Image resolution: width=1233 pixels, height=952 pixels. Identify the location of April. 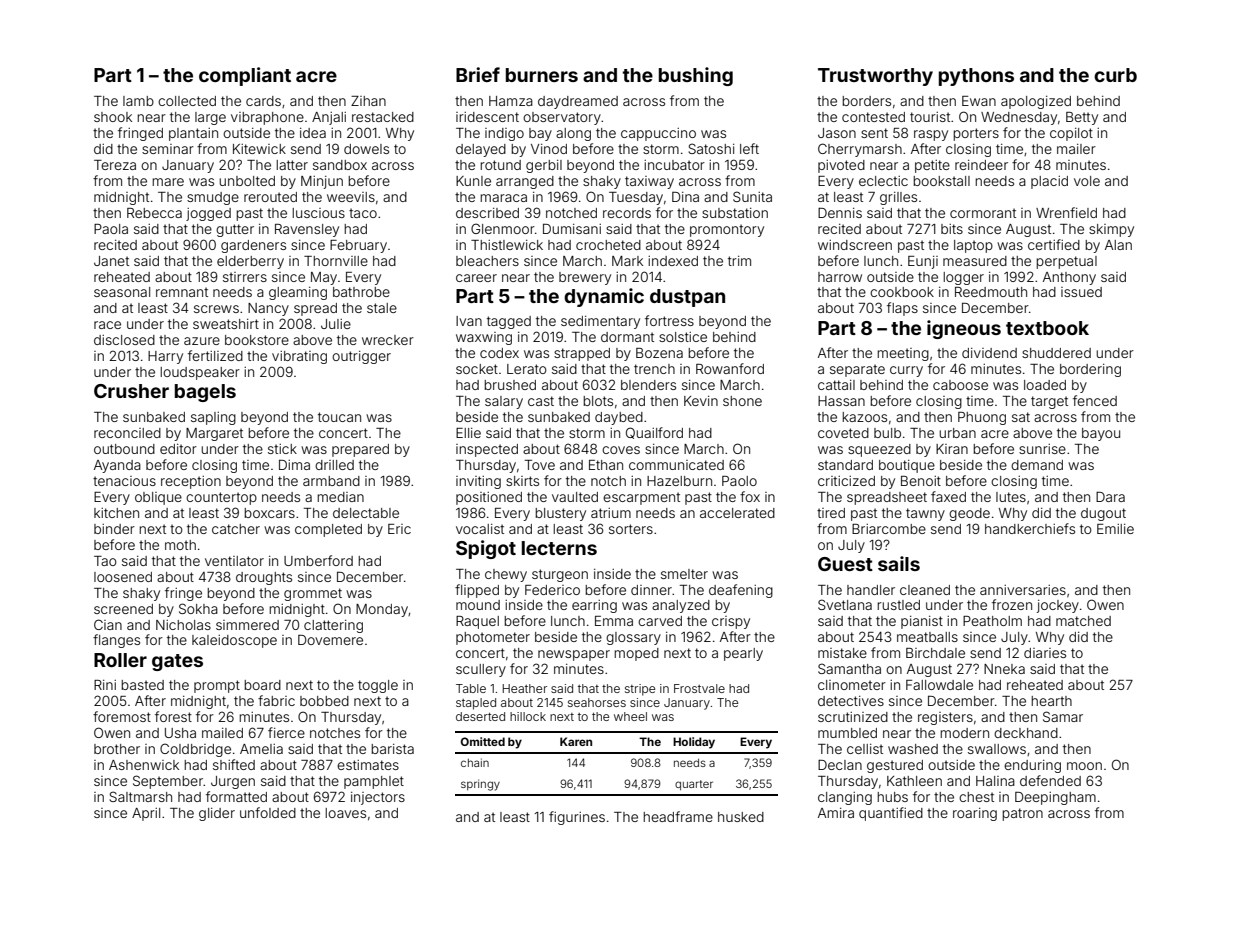
(146, 814).
